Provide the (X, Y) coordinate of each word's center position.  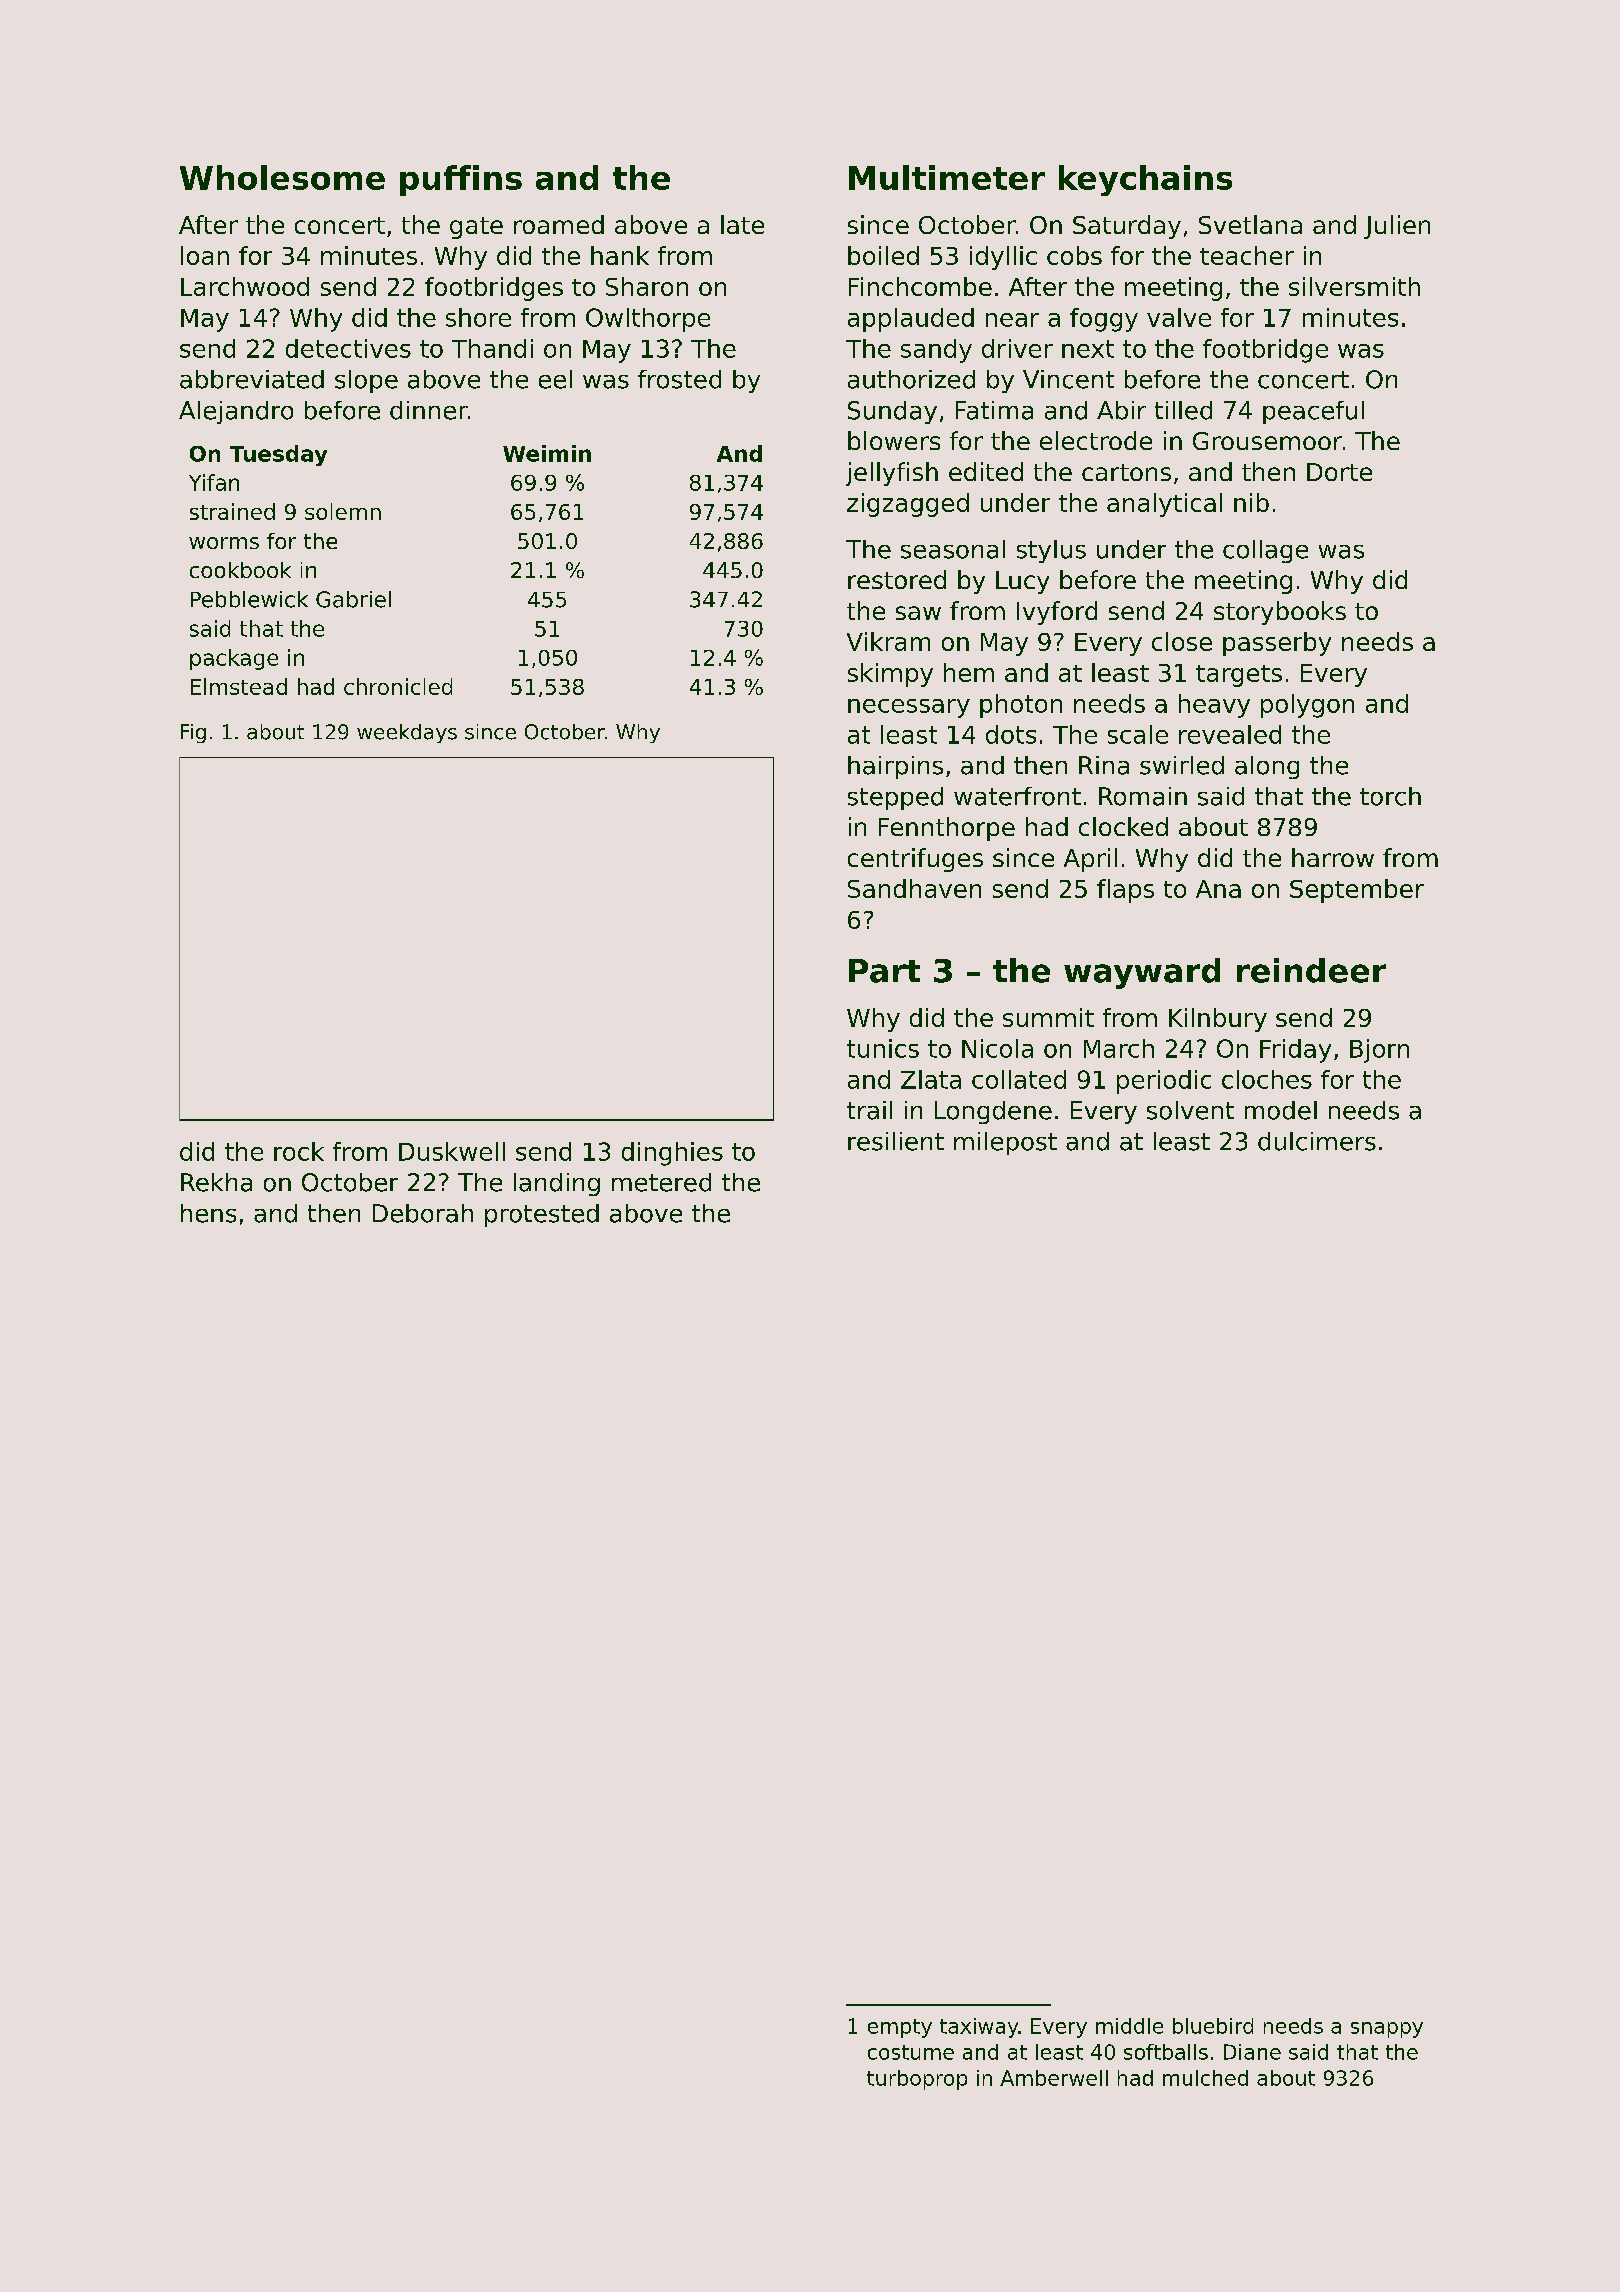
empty (900, 2028)
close (1182, 641)
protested (542, 1215)
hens (208, 1213)
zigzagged (908, 505)
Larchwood (245, 286)
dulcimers (1317, 1141)
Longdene (993, 1112)
